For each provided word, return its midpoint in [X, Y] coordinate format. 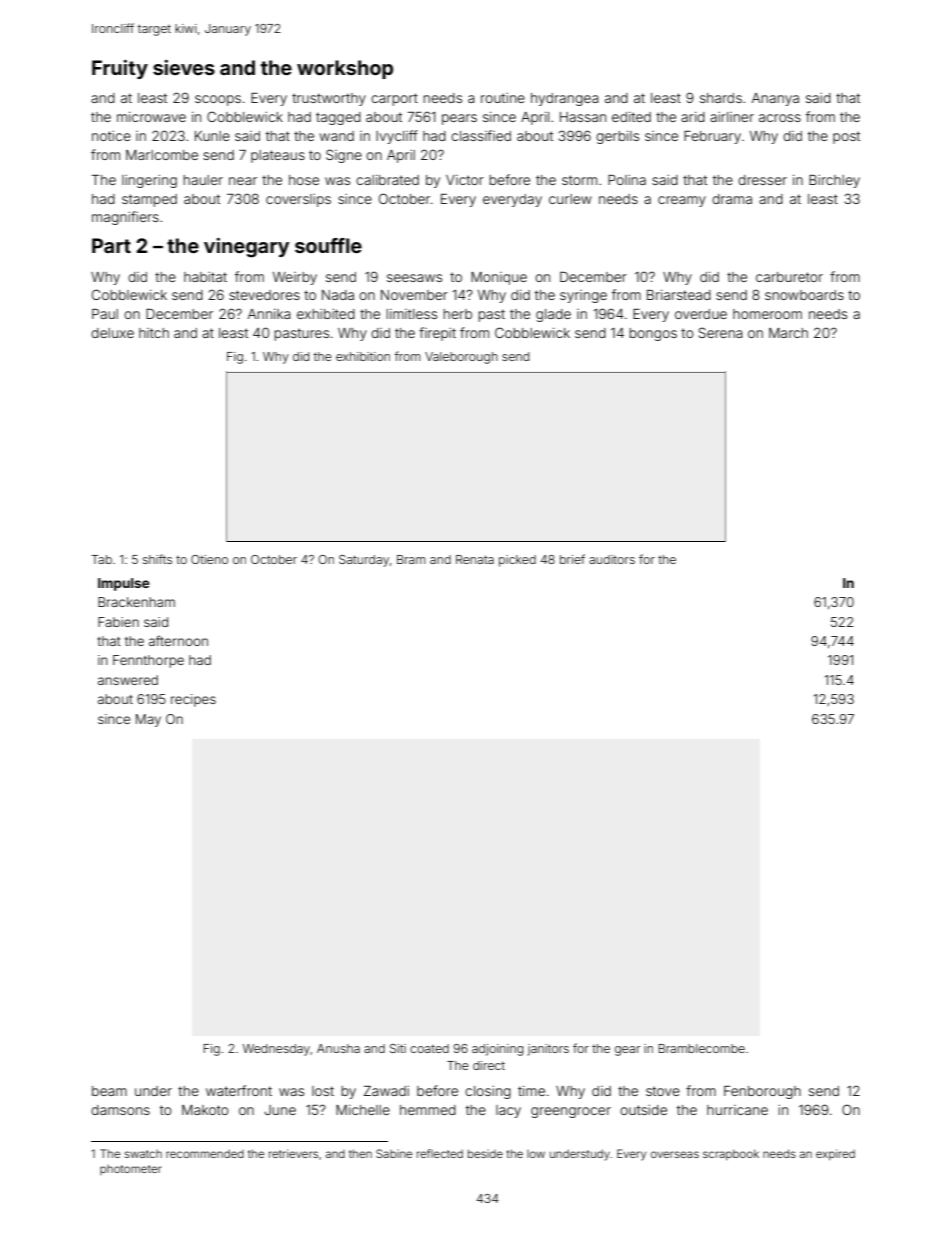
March [788, 333]
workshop [345, 69]
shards [721, 98]
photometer [131, 1170]
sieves [184, 67]
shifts [157, 559]
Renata [475, 559]
